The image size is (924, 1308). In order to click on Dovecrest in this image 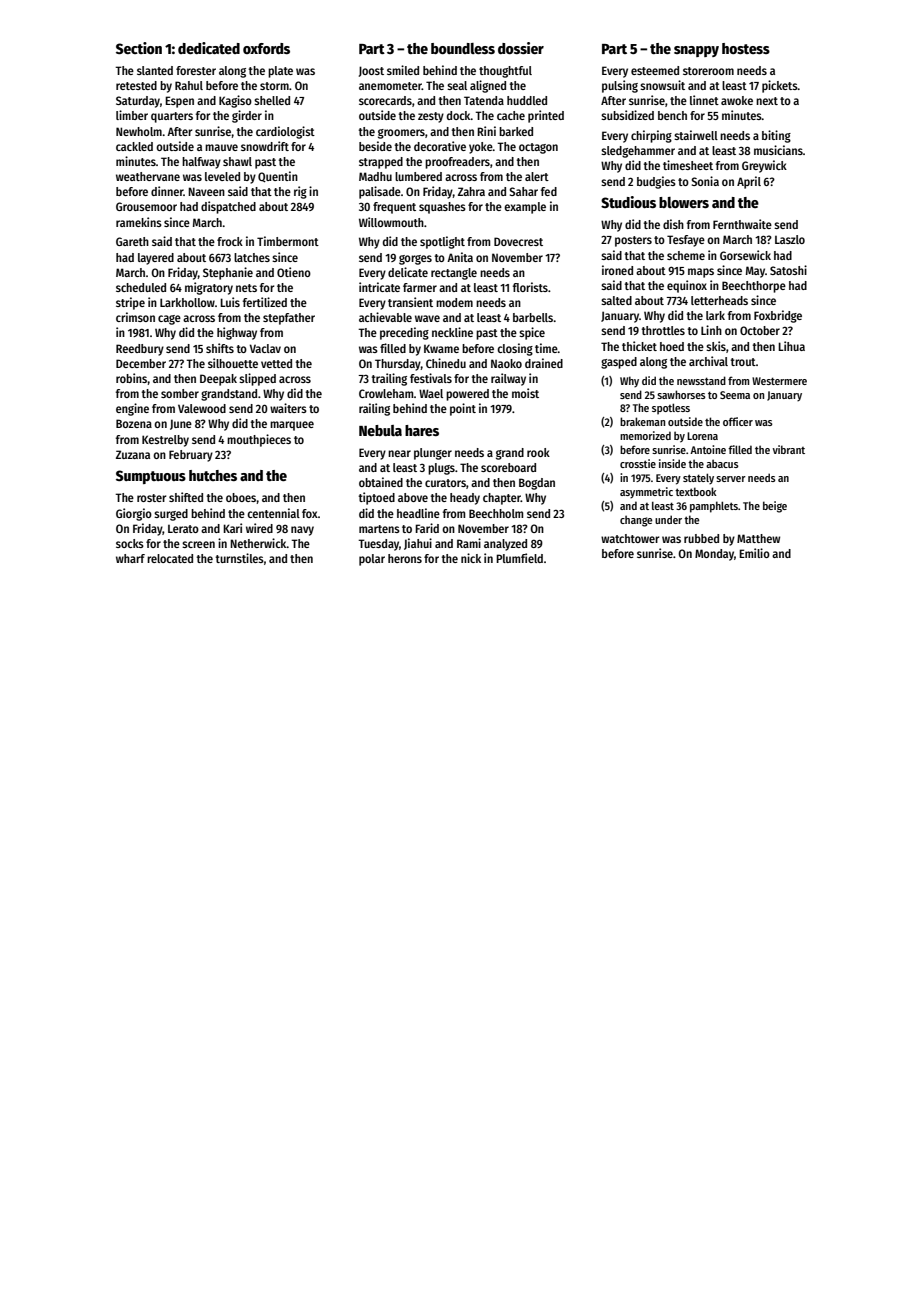, I will do `click(518, 241)`.
